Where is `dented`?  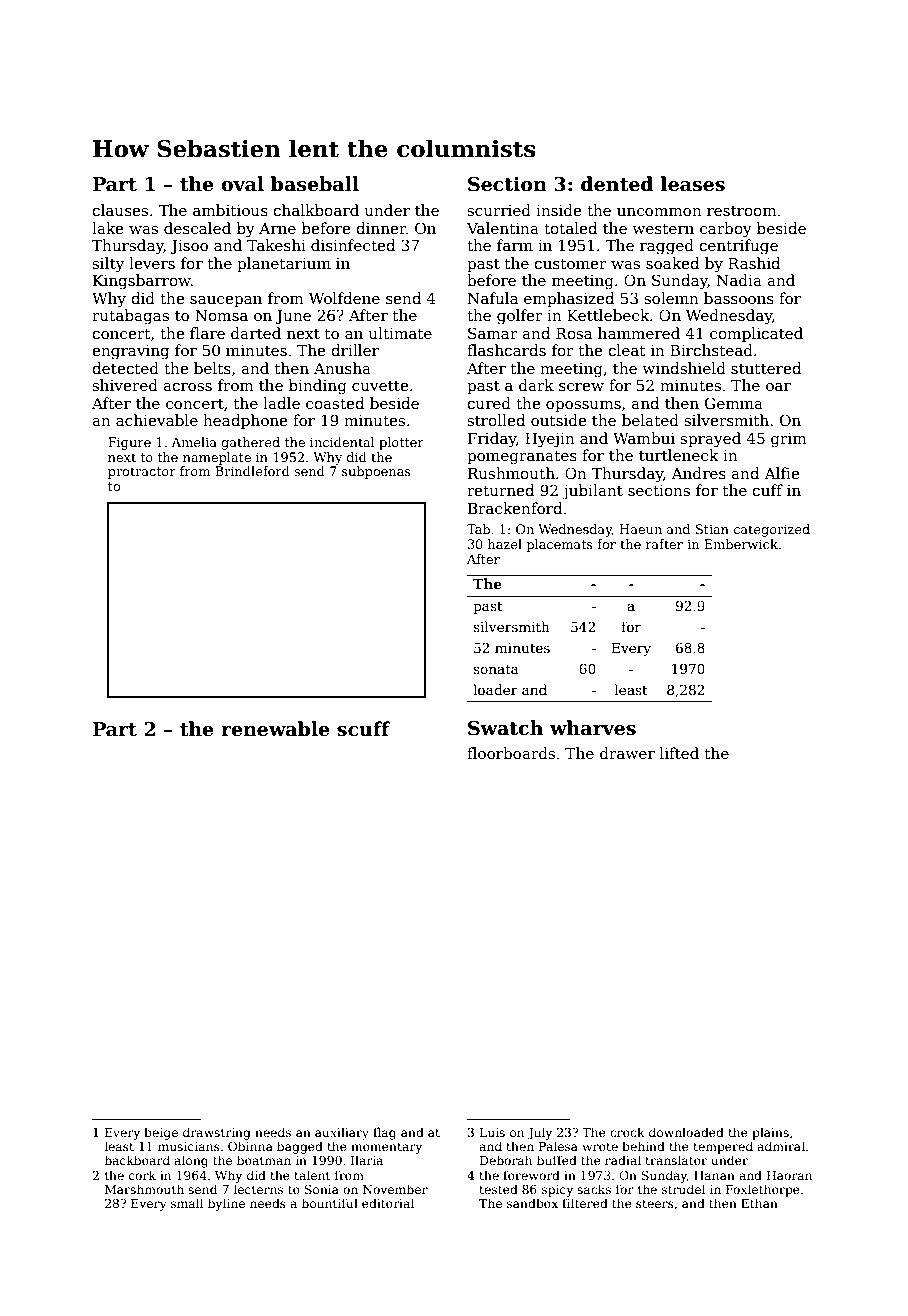 dented is located at coordinates (617, 184).
